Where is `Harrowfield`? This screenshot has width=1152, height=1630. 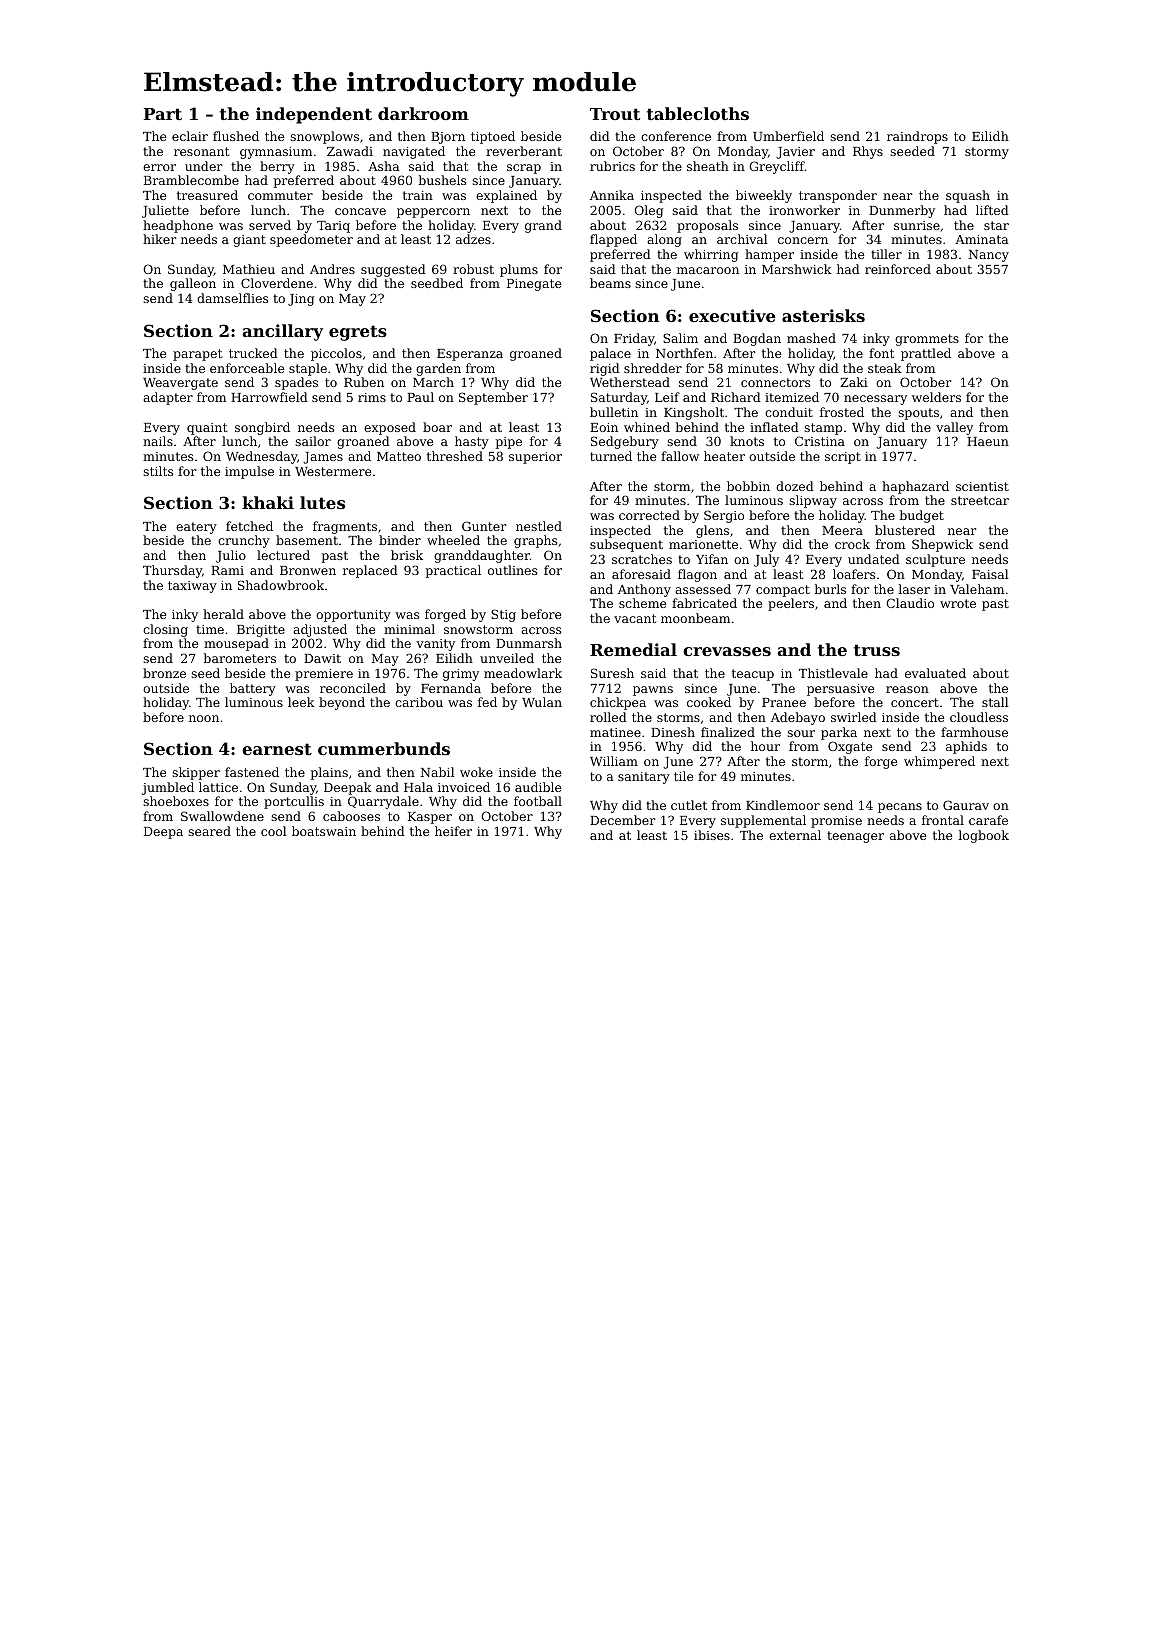 Harrowfield is located at coordinates (269, 397).
